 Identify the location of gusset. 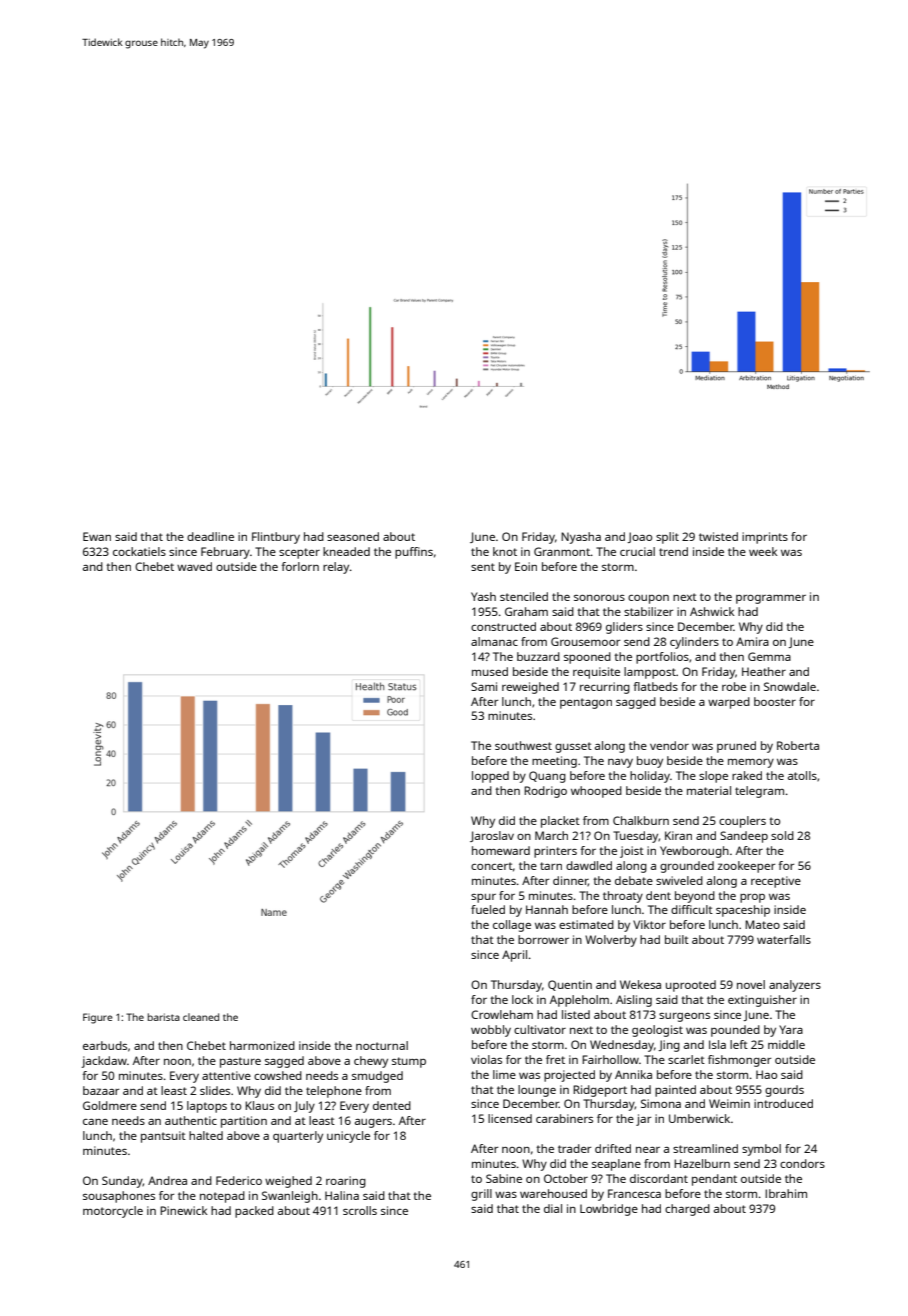
(573, 747).
